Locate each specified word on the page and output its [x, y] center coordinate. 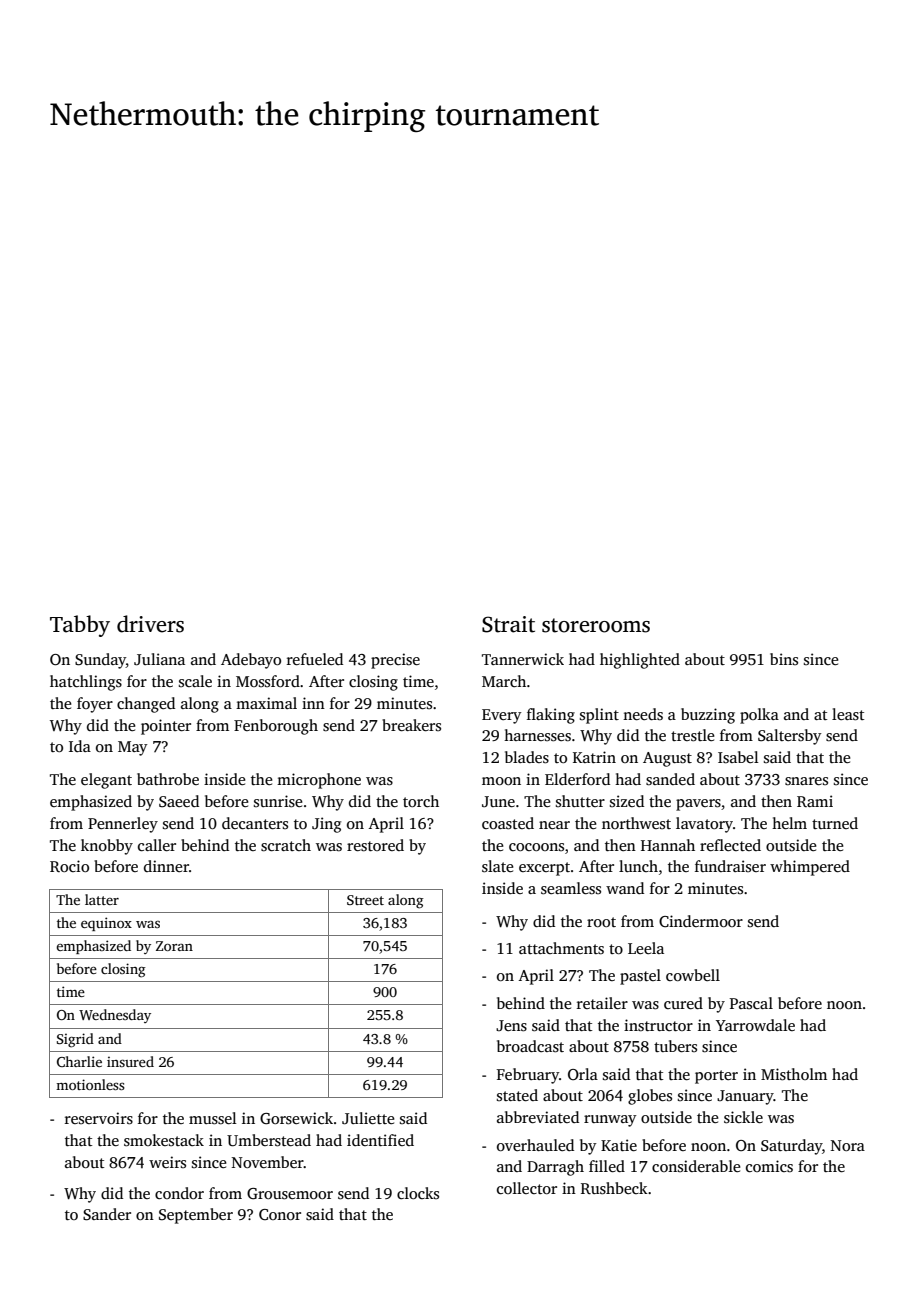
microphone [319, 781]
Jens [511, 1026]
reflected [730, 845]
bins [784, 659]
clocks [418, 1193]
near [554, 825]
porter [716, 1077]
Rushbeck [614, 1188]
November [268, 1162]
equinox [106, 924]
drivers [150, 624]
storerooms [596, 625]
